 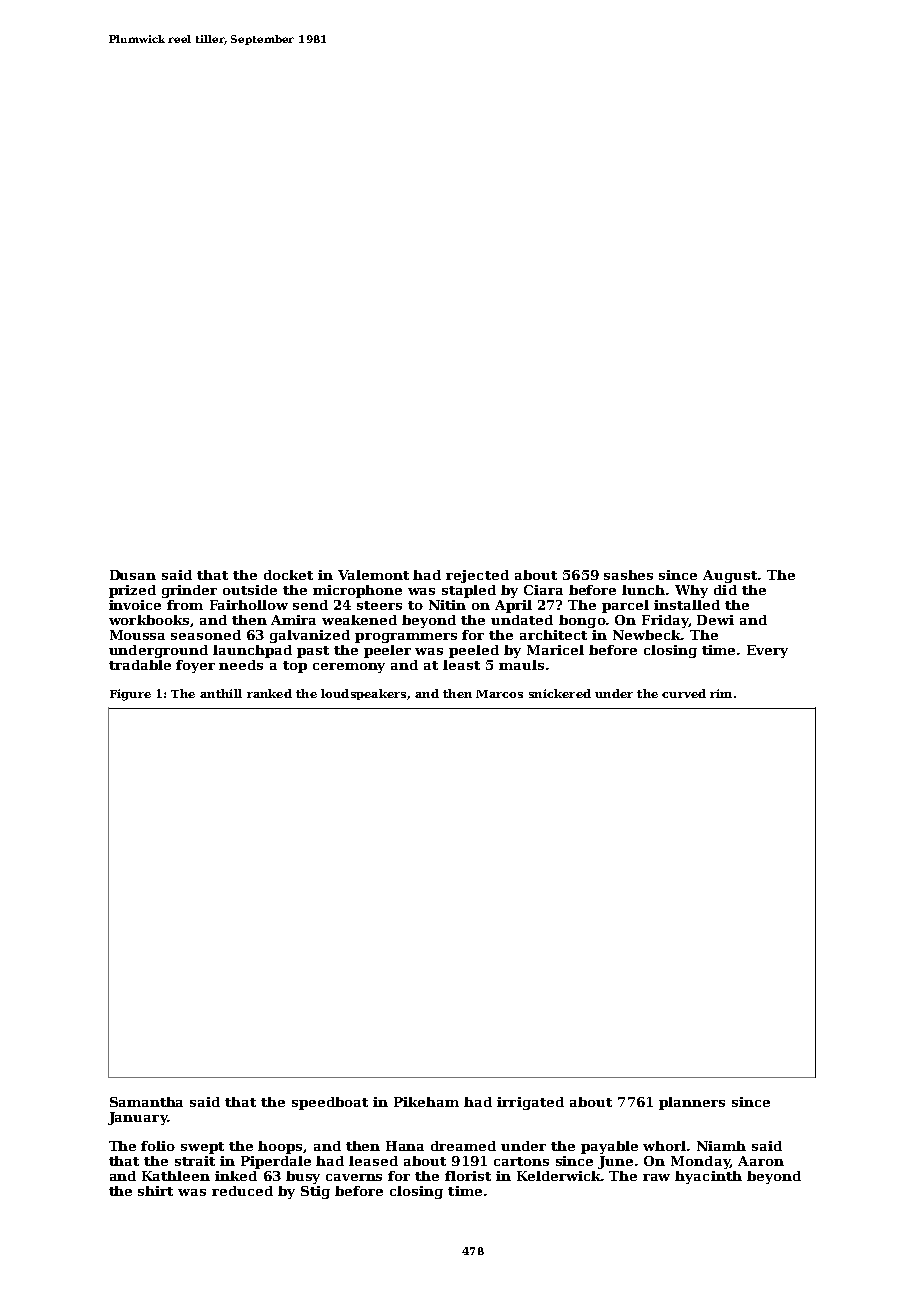 I want to click on Marcos, so click(x=499, y=694).
